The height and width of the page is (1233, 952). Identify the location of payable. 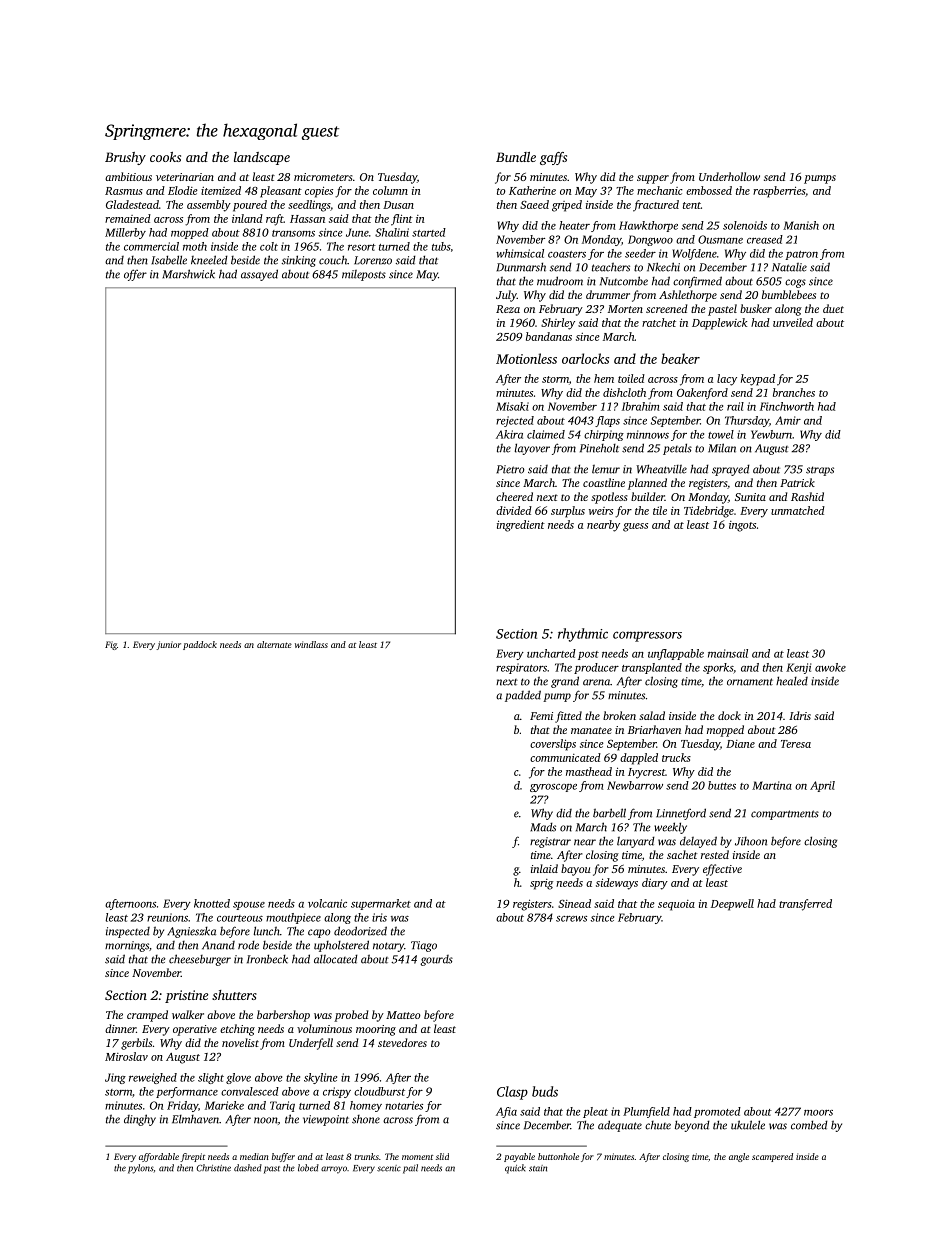
(519, 1157).
